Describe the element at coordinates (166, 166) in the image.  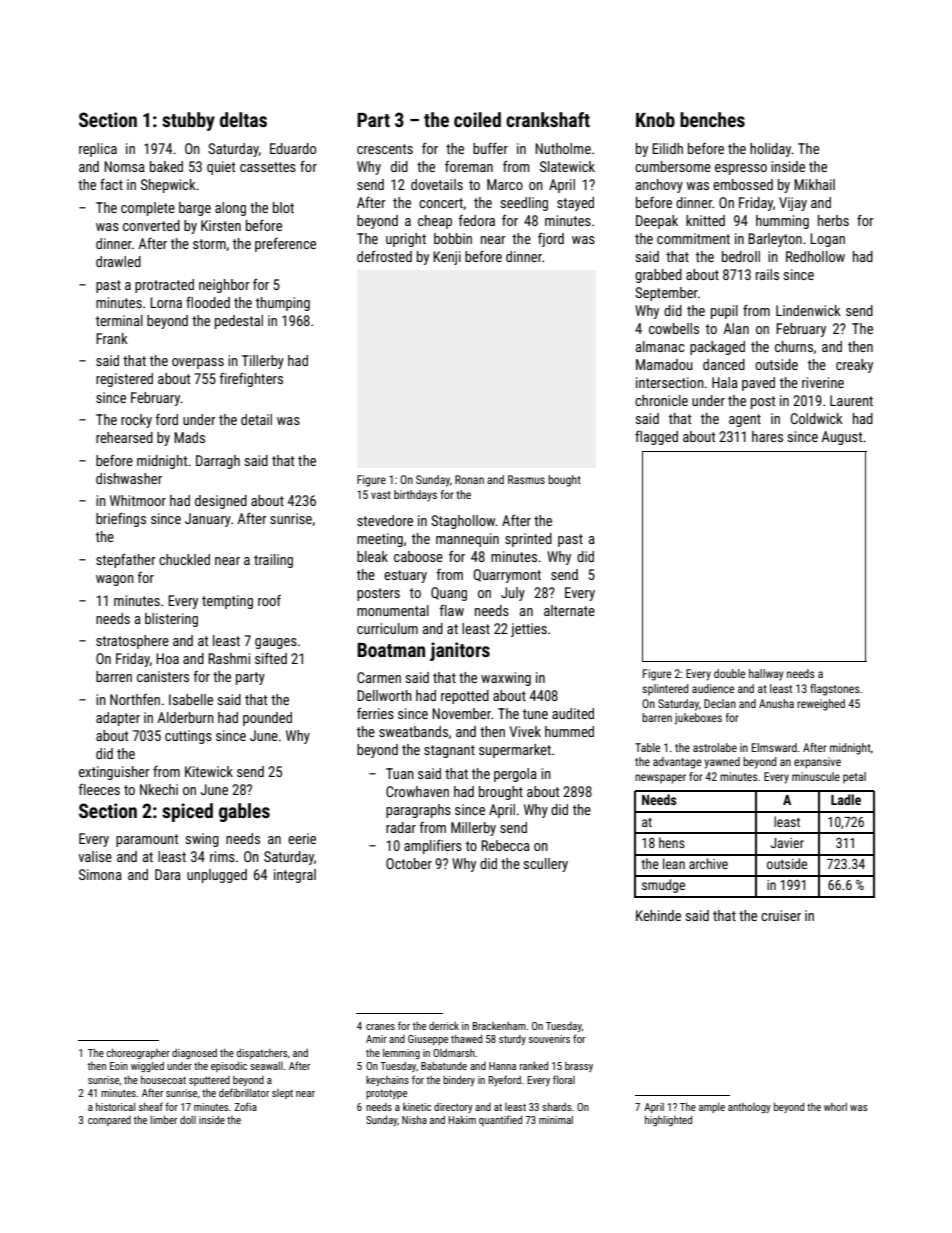
I see `baked` at that location.
